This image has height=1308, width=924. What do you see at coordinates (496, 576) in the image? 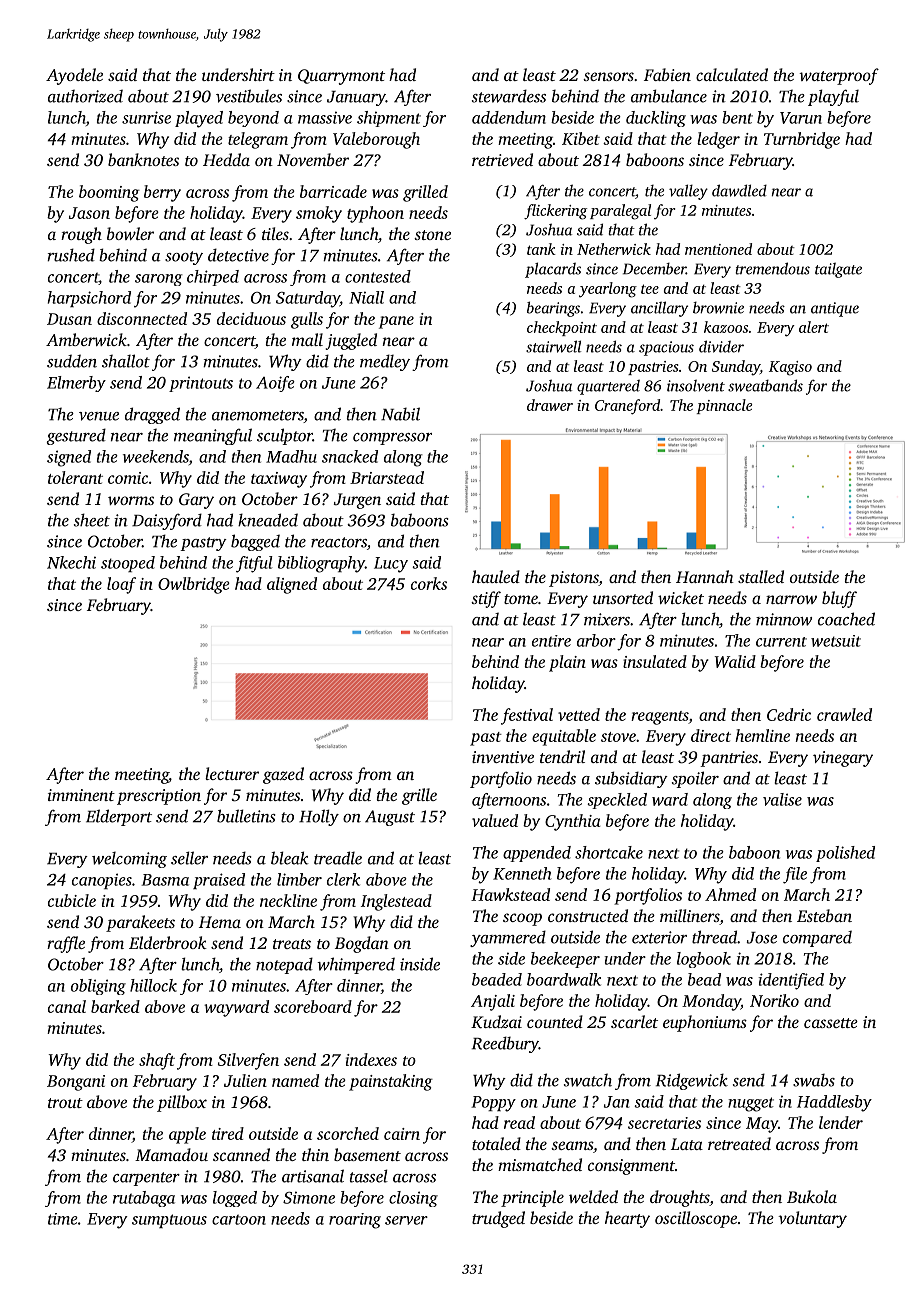
I see `hauled` at bounding box center [496, 576].
